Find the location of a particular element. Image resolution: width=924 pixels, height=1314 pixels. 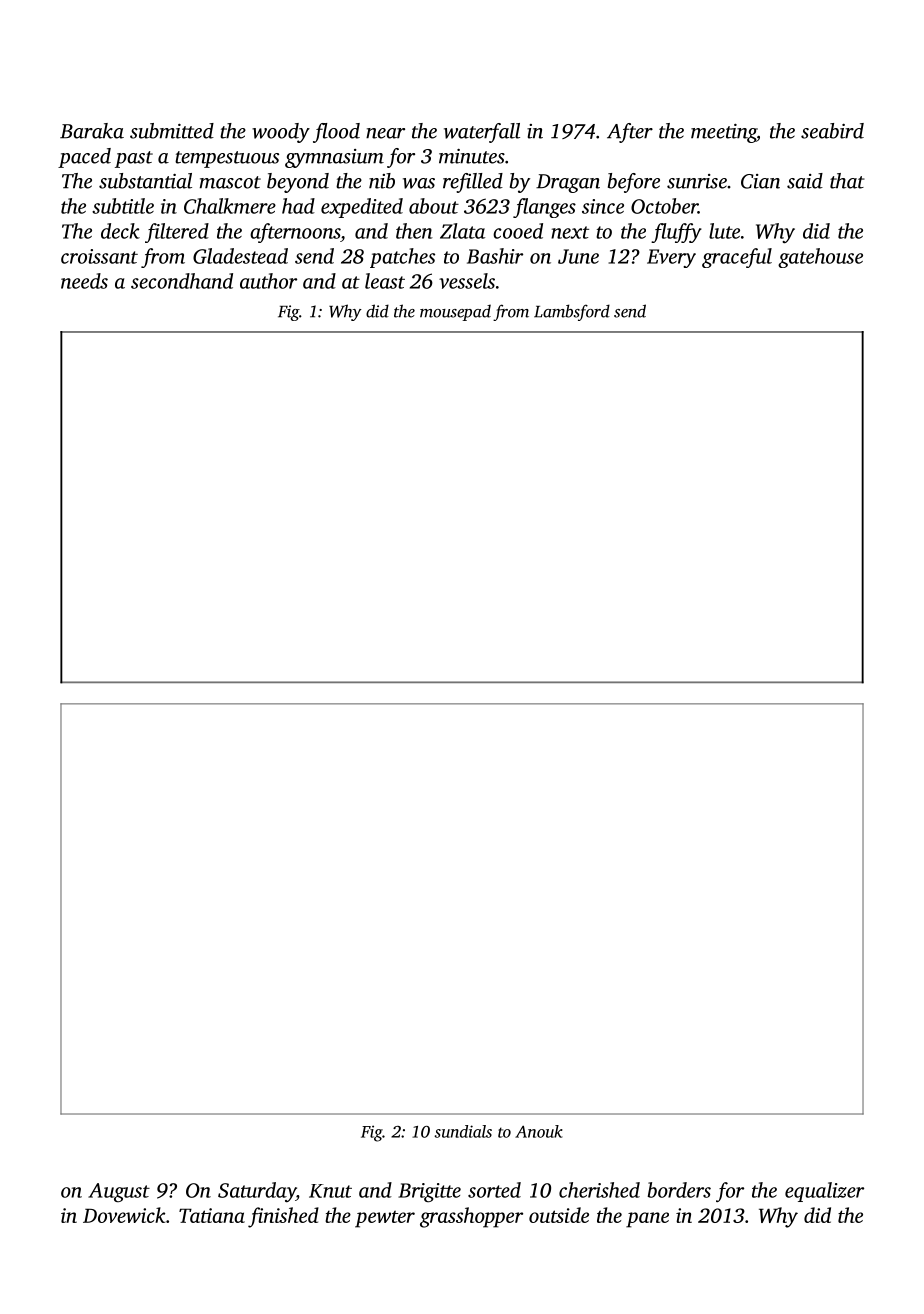

that is located at coordinates (847, 181).
